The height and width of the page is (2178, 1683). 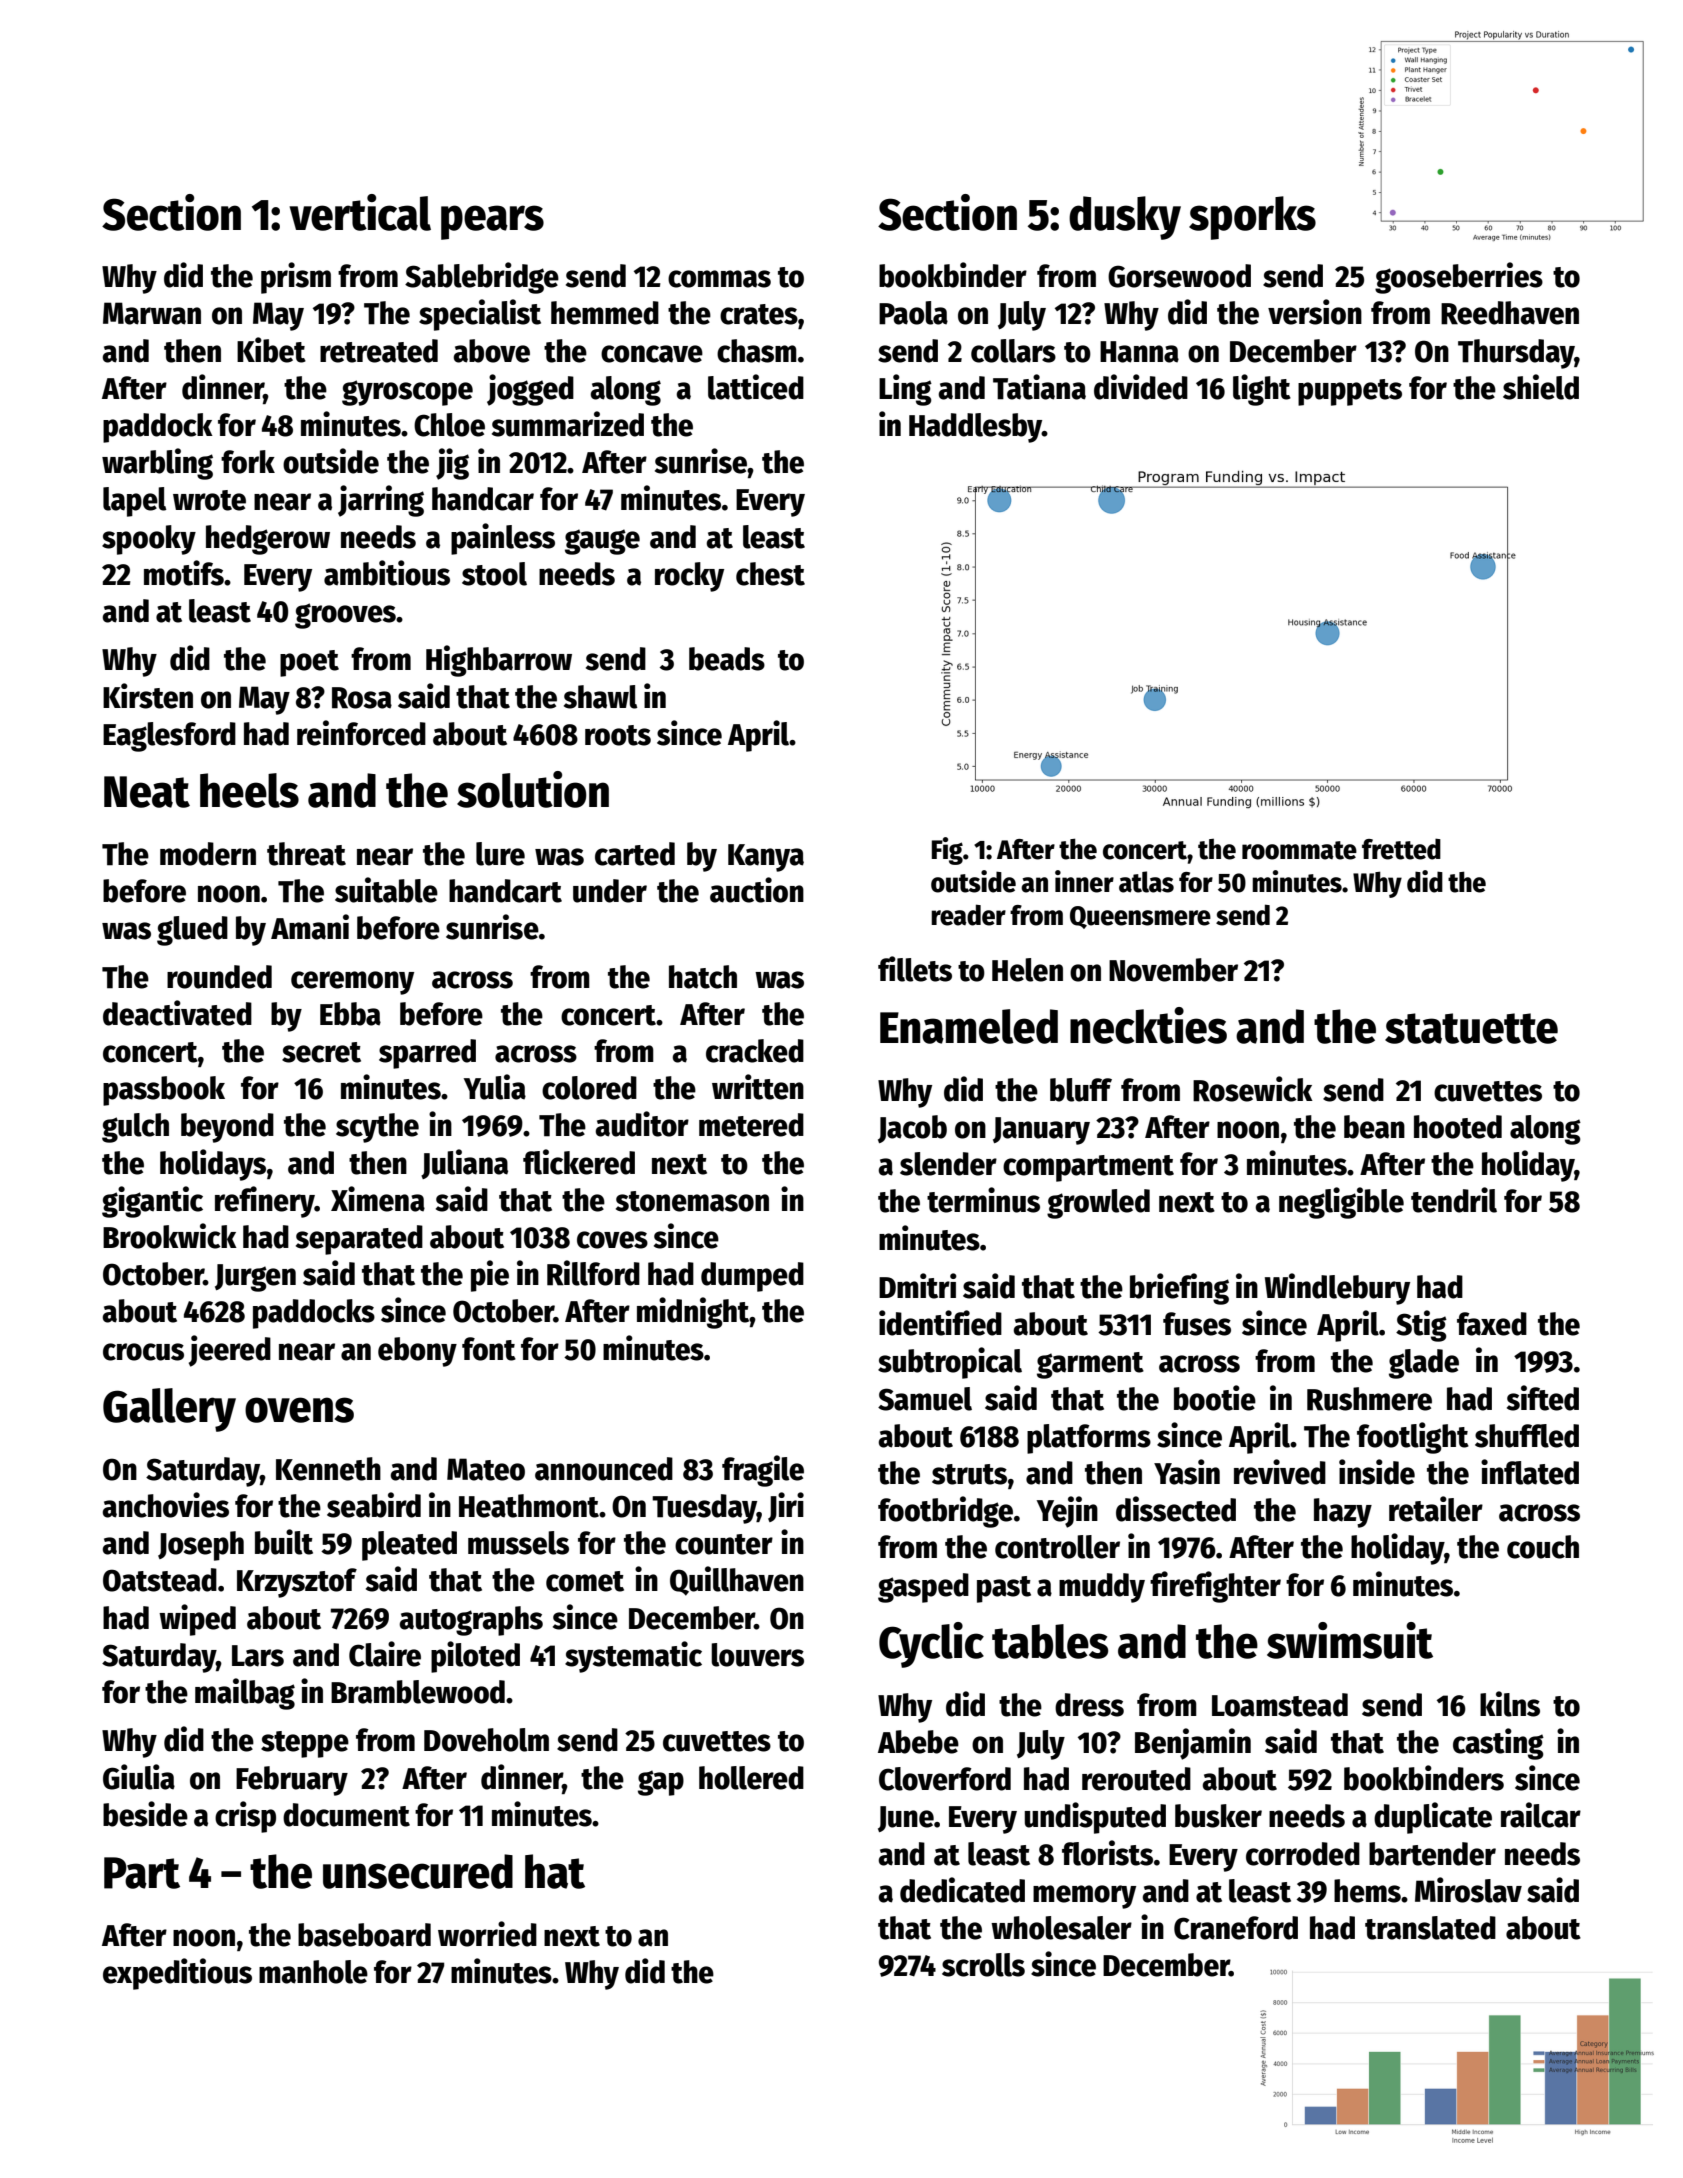 I want to click on announced, so click(x=604, y=1469).
